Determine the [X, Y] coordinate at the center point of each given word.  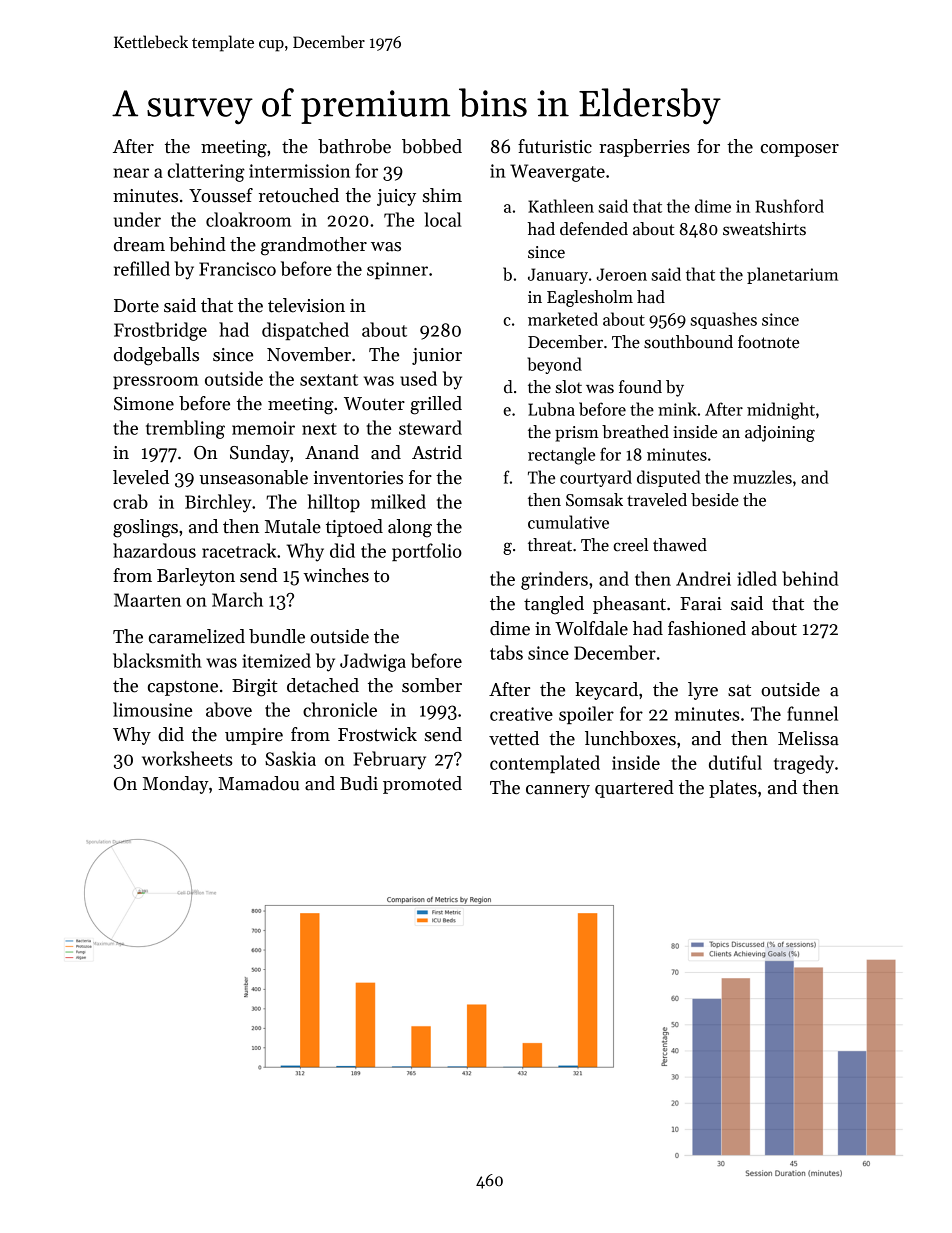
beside [715, 500]
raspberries [644, 148]
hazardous [154, 550]
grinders [554, 580]
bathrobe [354, 146]
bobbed [432, 146]
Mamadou [258, 783]
